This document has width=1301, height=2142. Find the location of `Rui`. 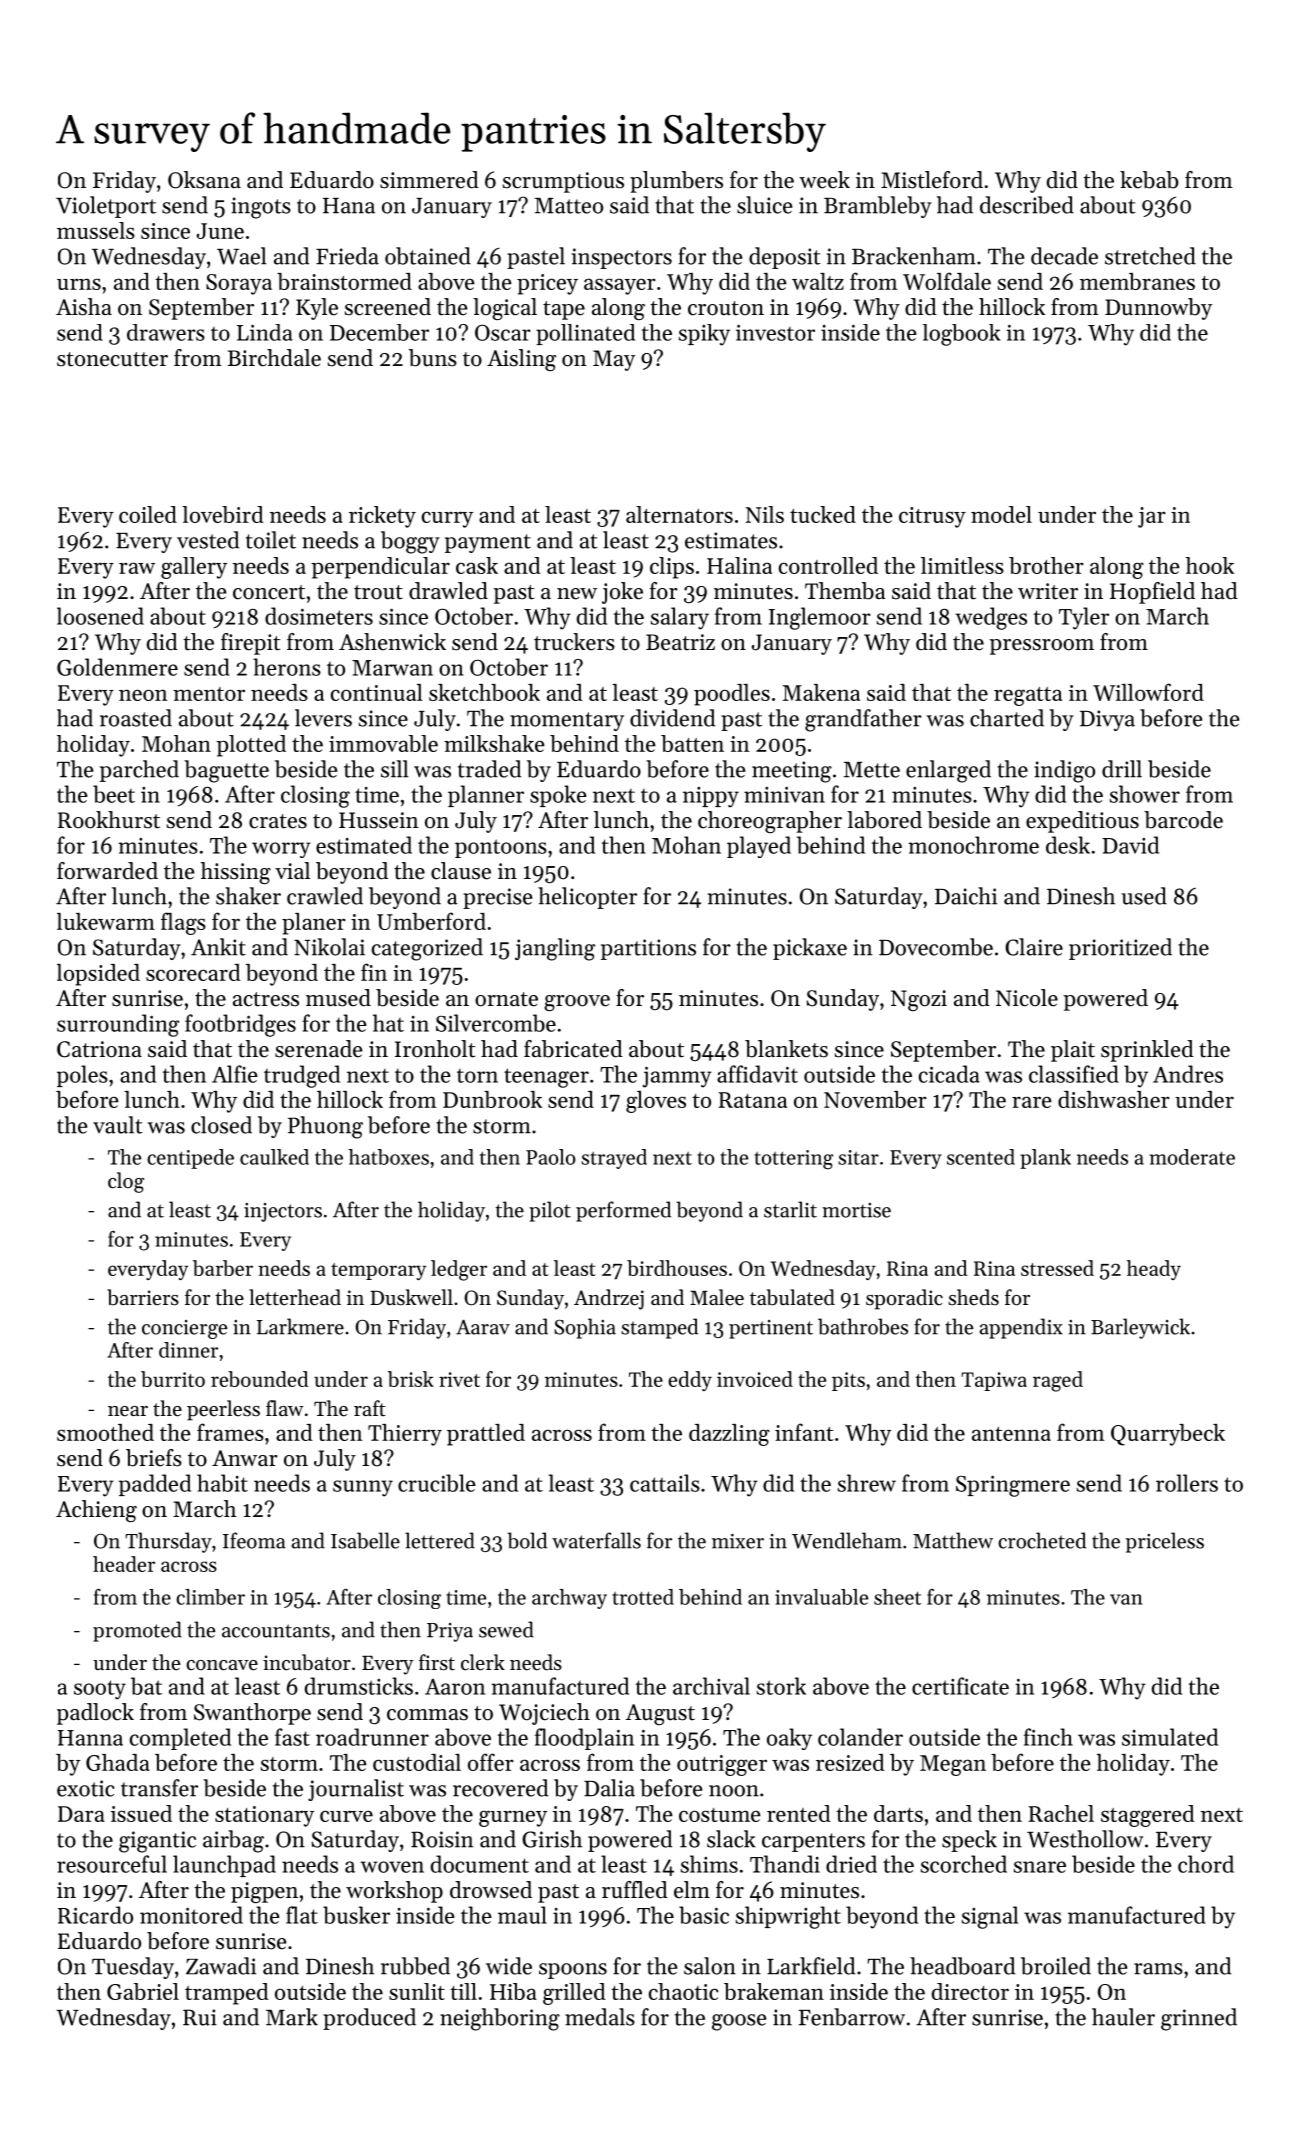

Rui is located at coordinates (200, 2017).
